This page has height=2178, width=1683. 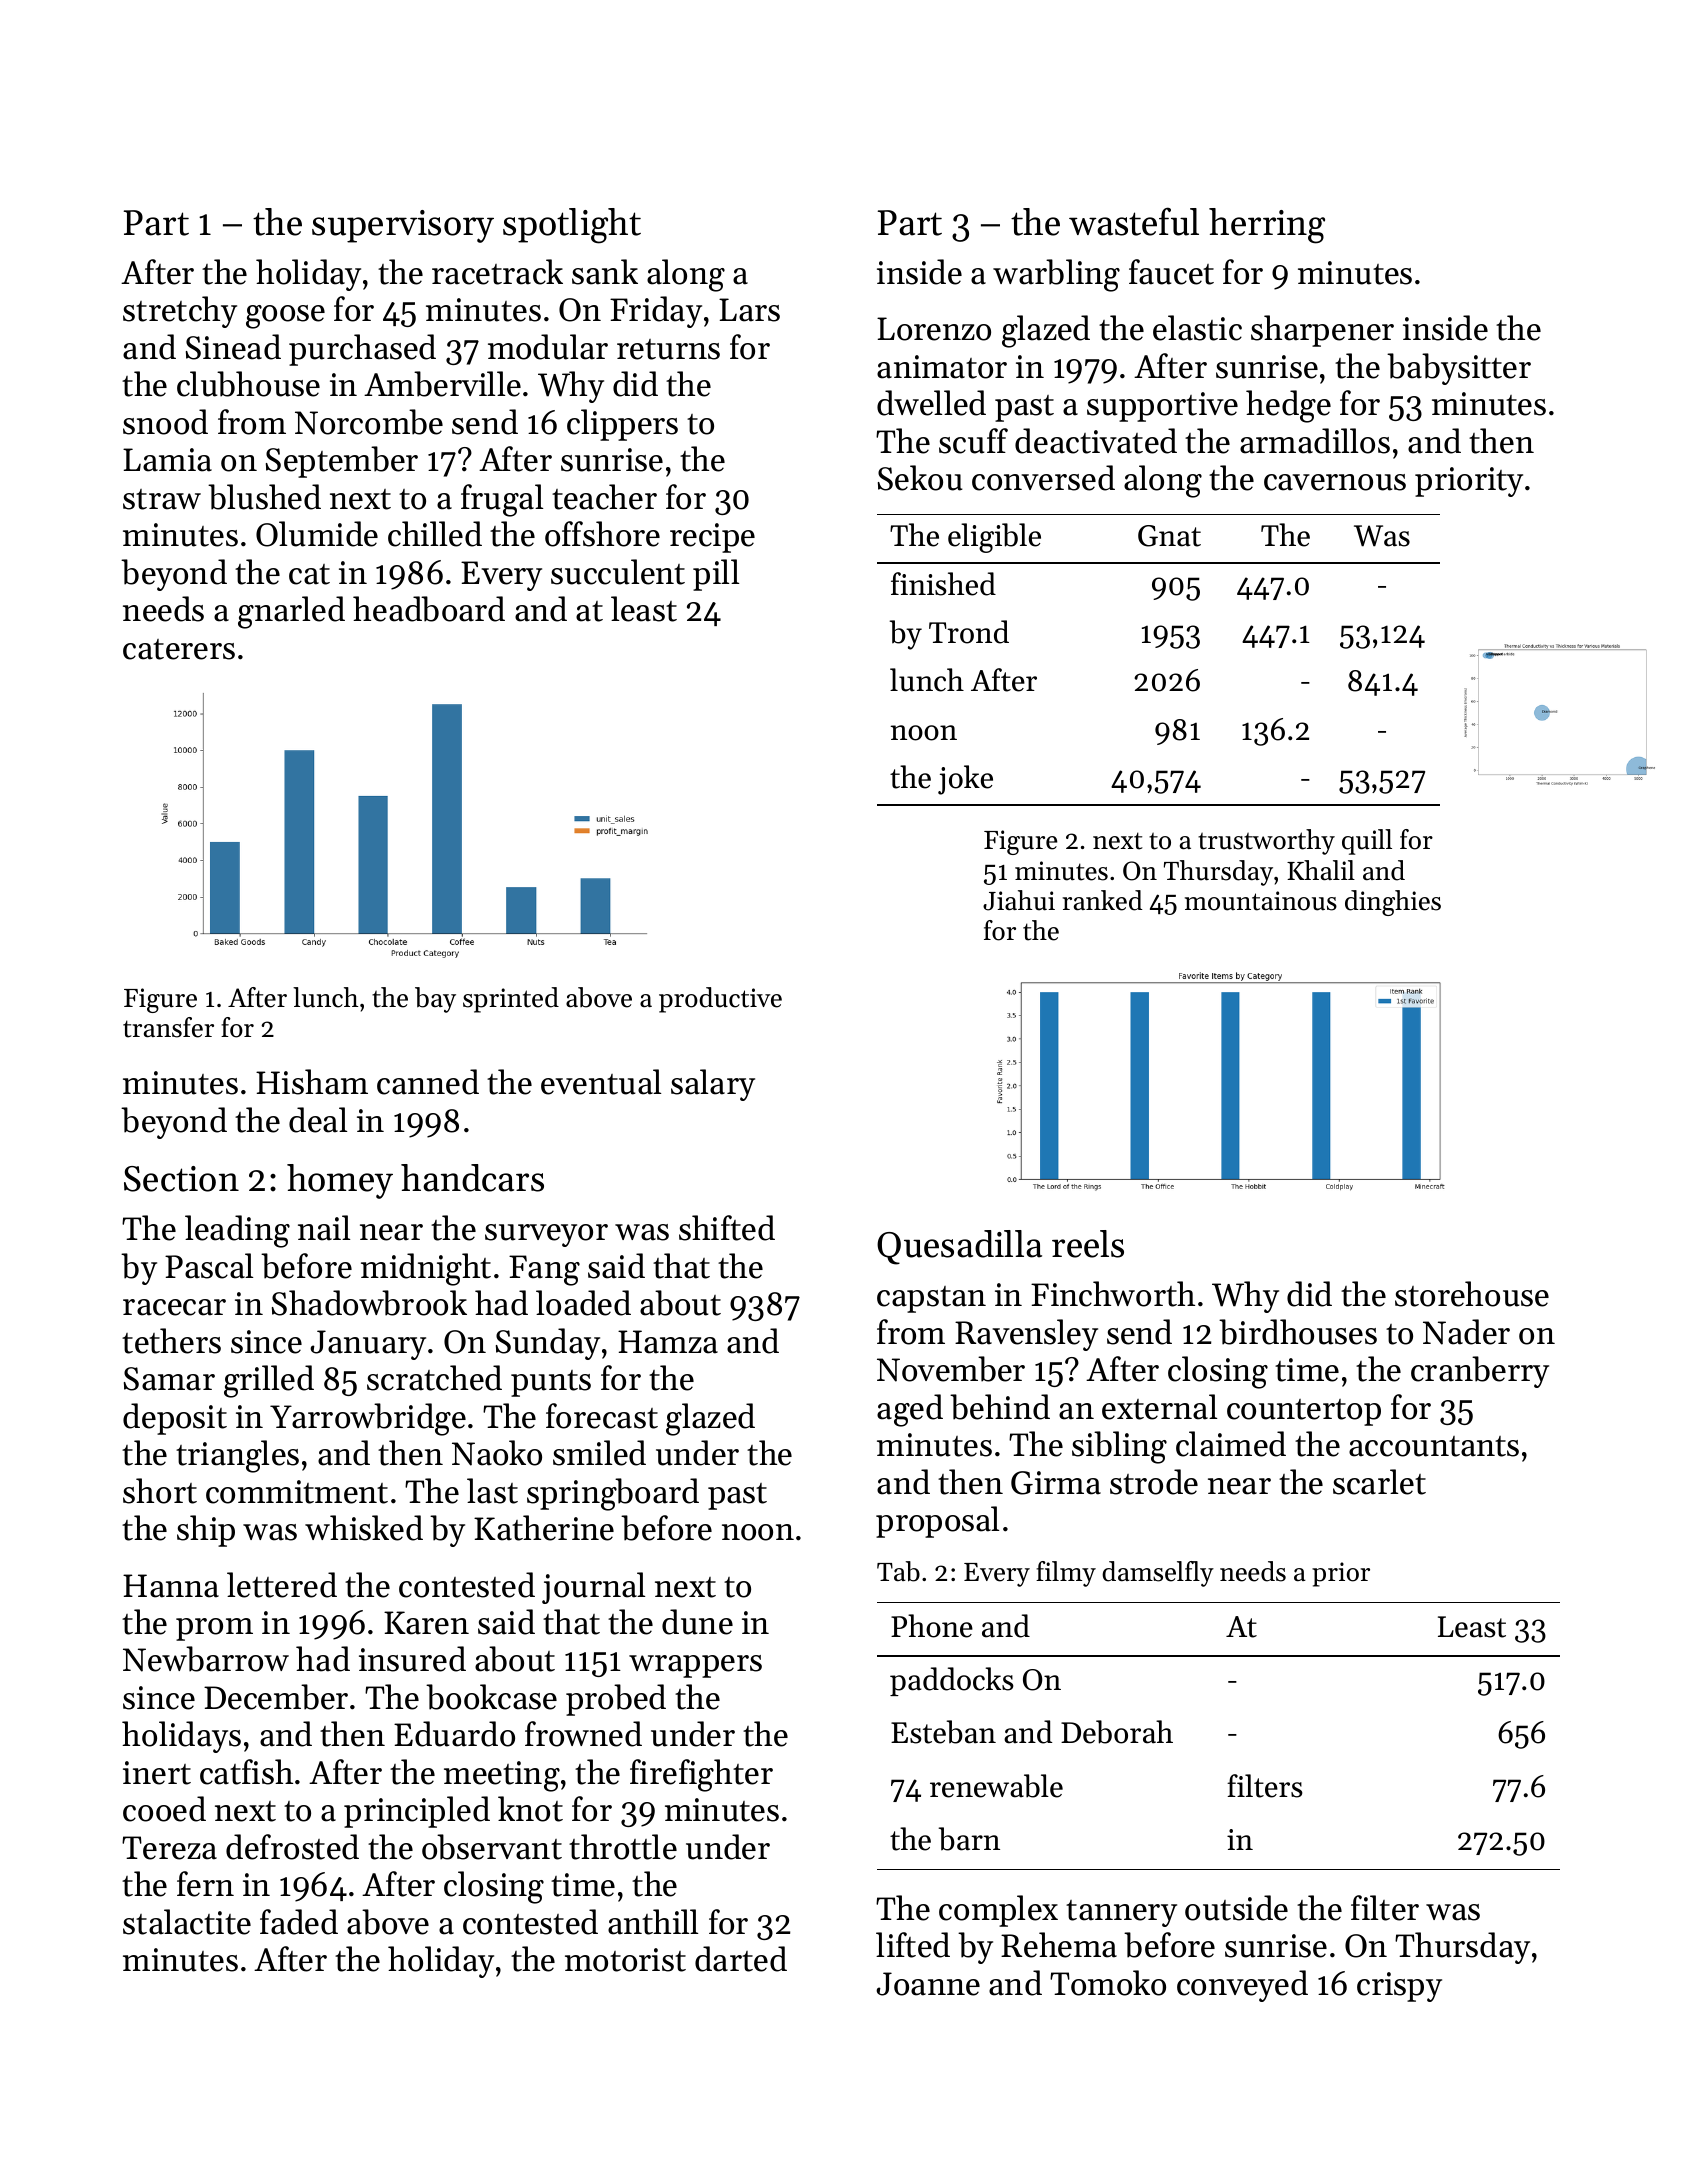 What do you see at coordinates (701, 1775) in the page?
I see `firefighter` at bounding box center [701, 1775].
